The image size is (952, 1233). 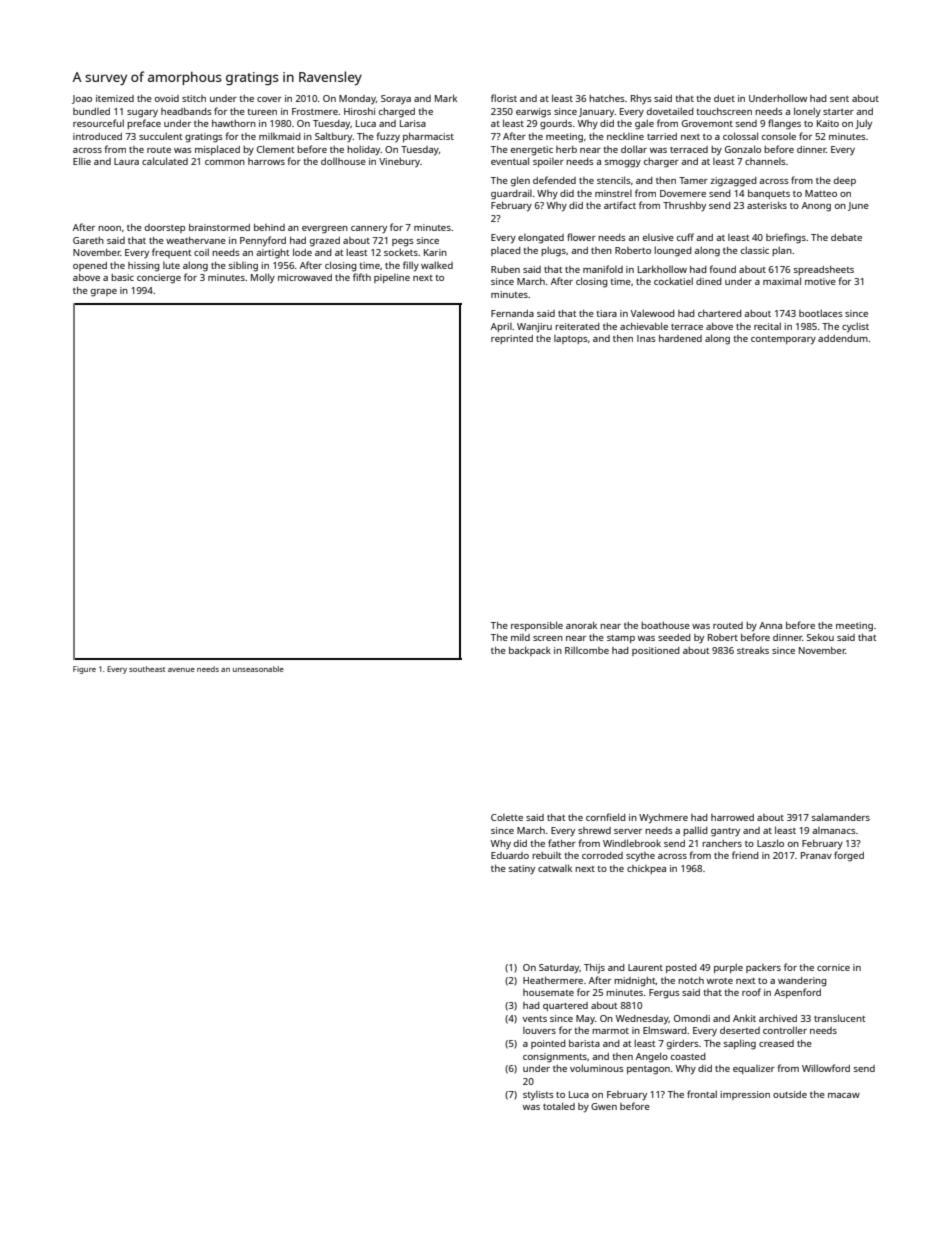 What do you see at coordinates (538, 1096) in the page?
I see `stylists` at bounding box center [538, 1096].
